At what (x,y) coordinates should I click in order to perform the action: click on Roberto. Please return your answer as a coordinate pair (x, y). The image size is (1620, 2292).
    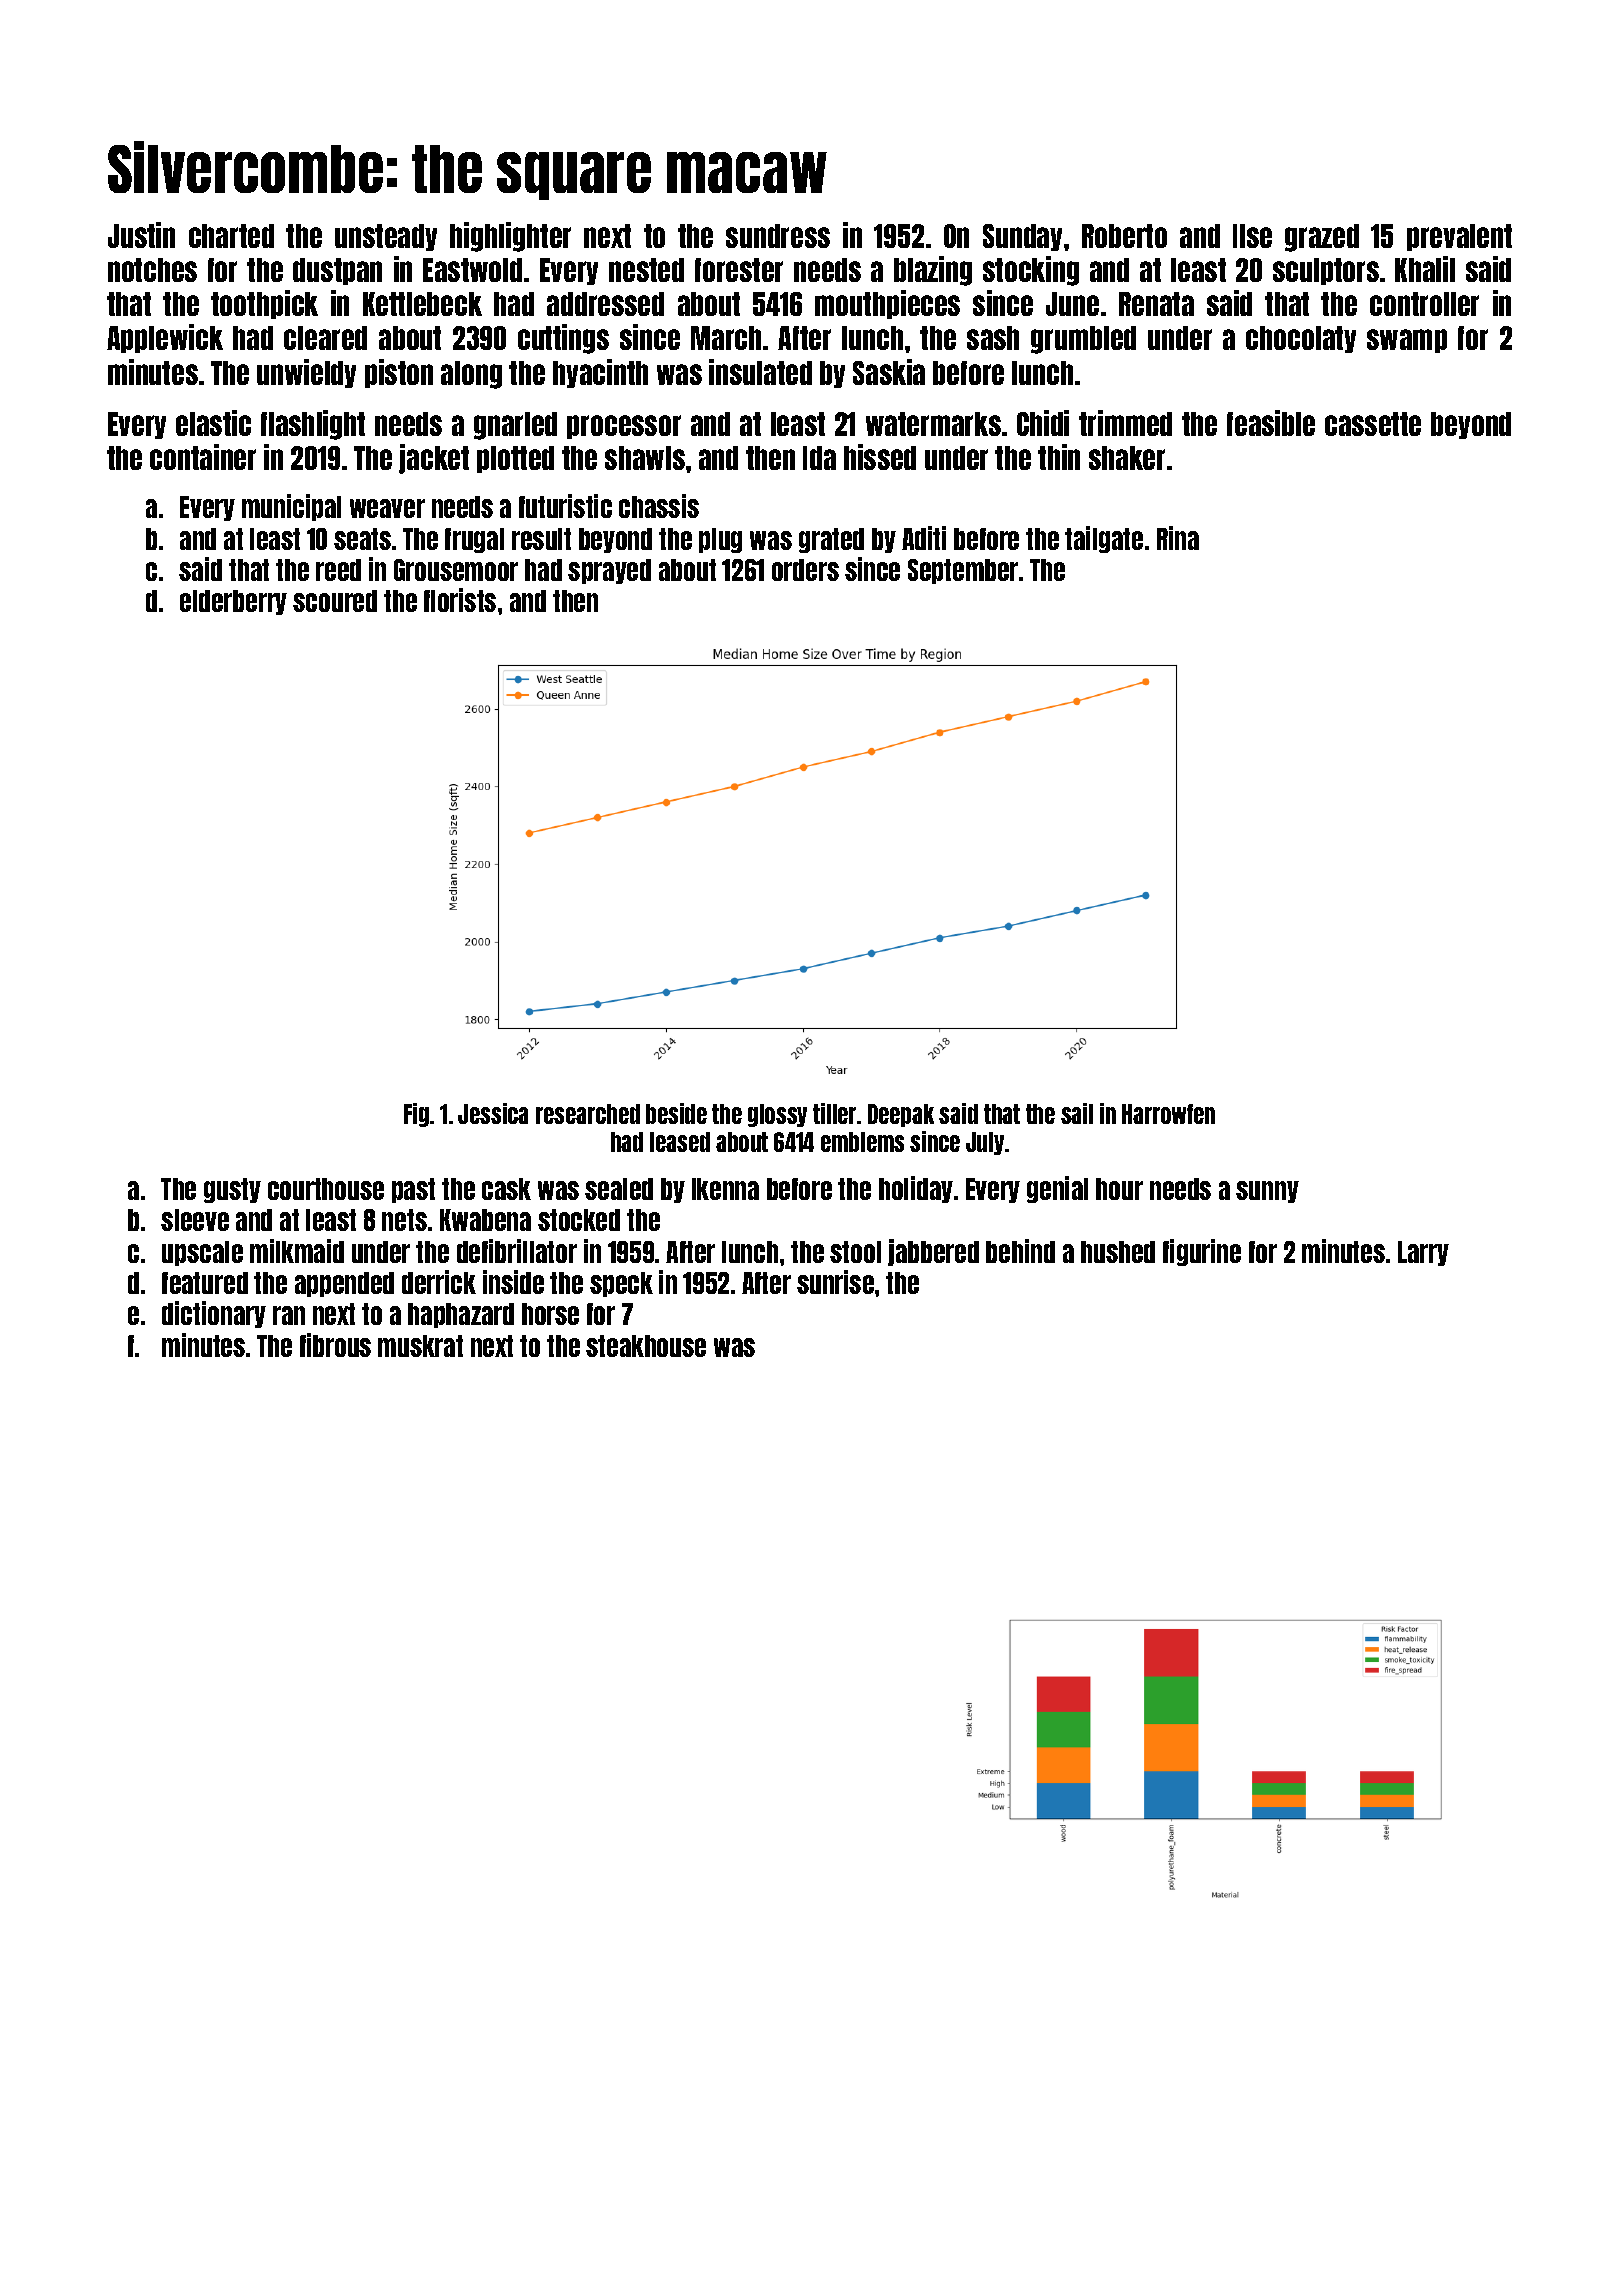
    Looking at the image, I should click on (1124, 236).
